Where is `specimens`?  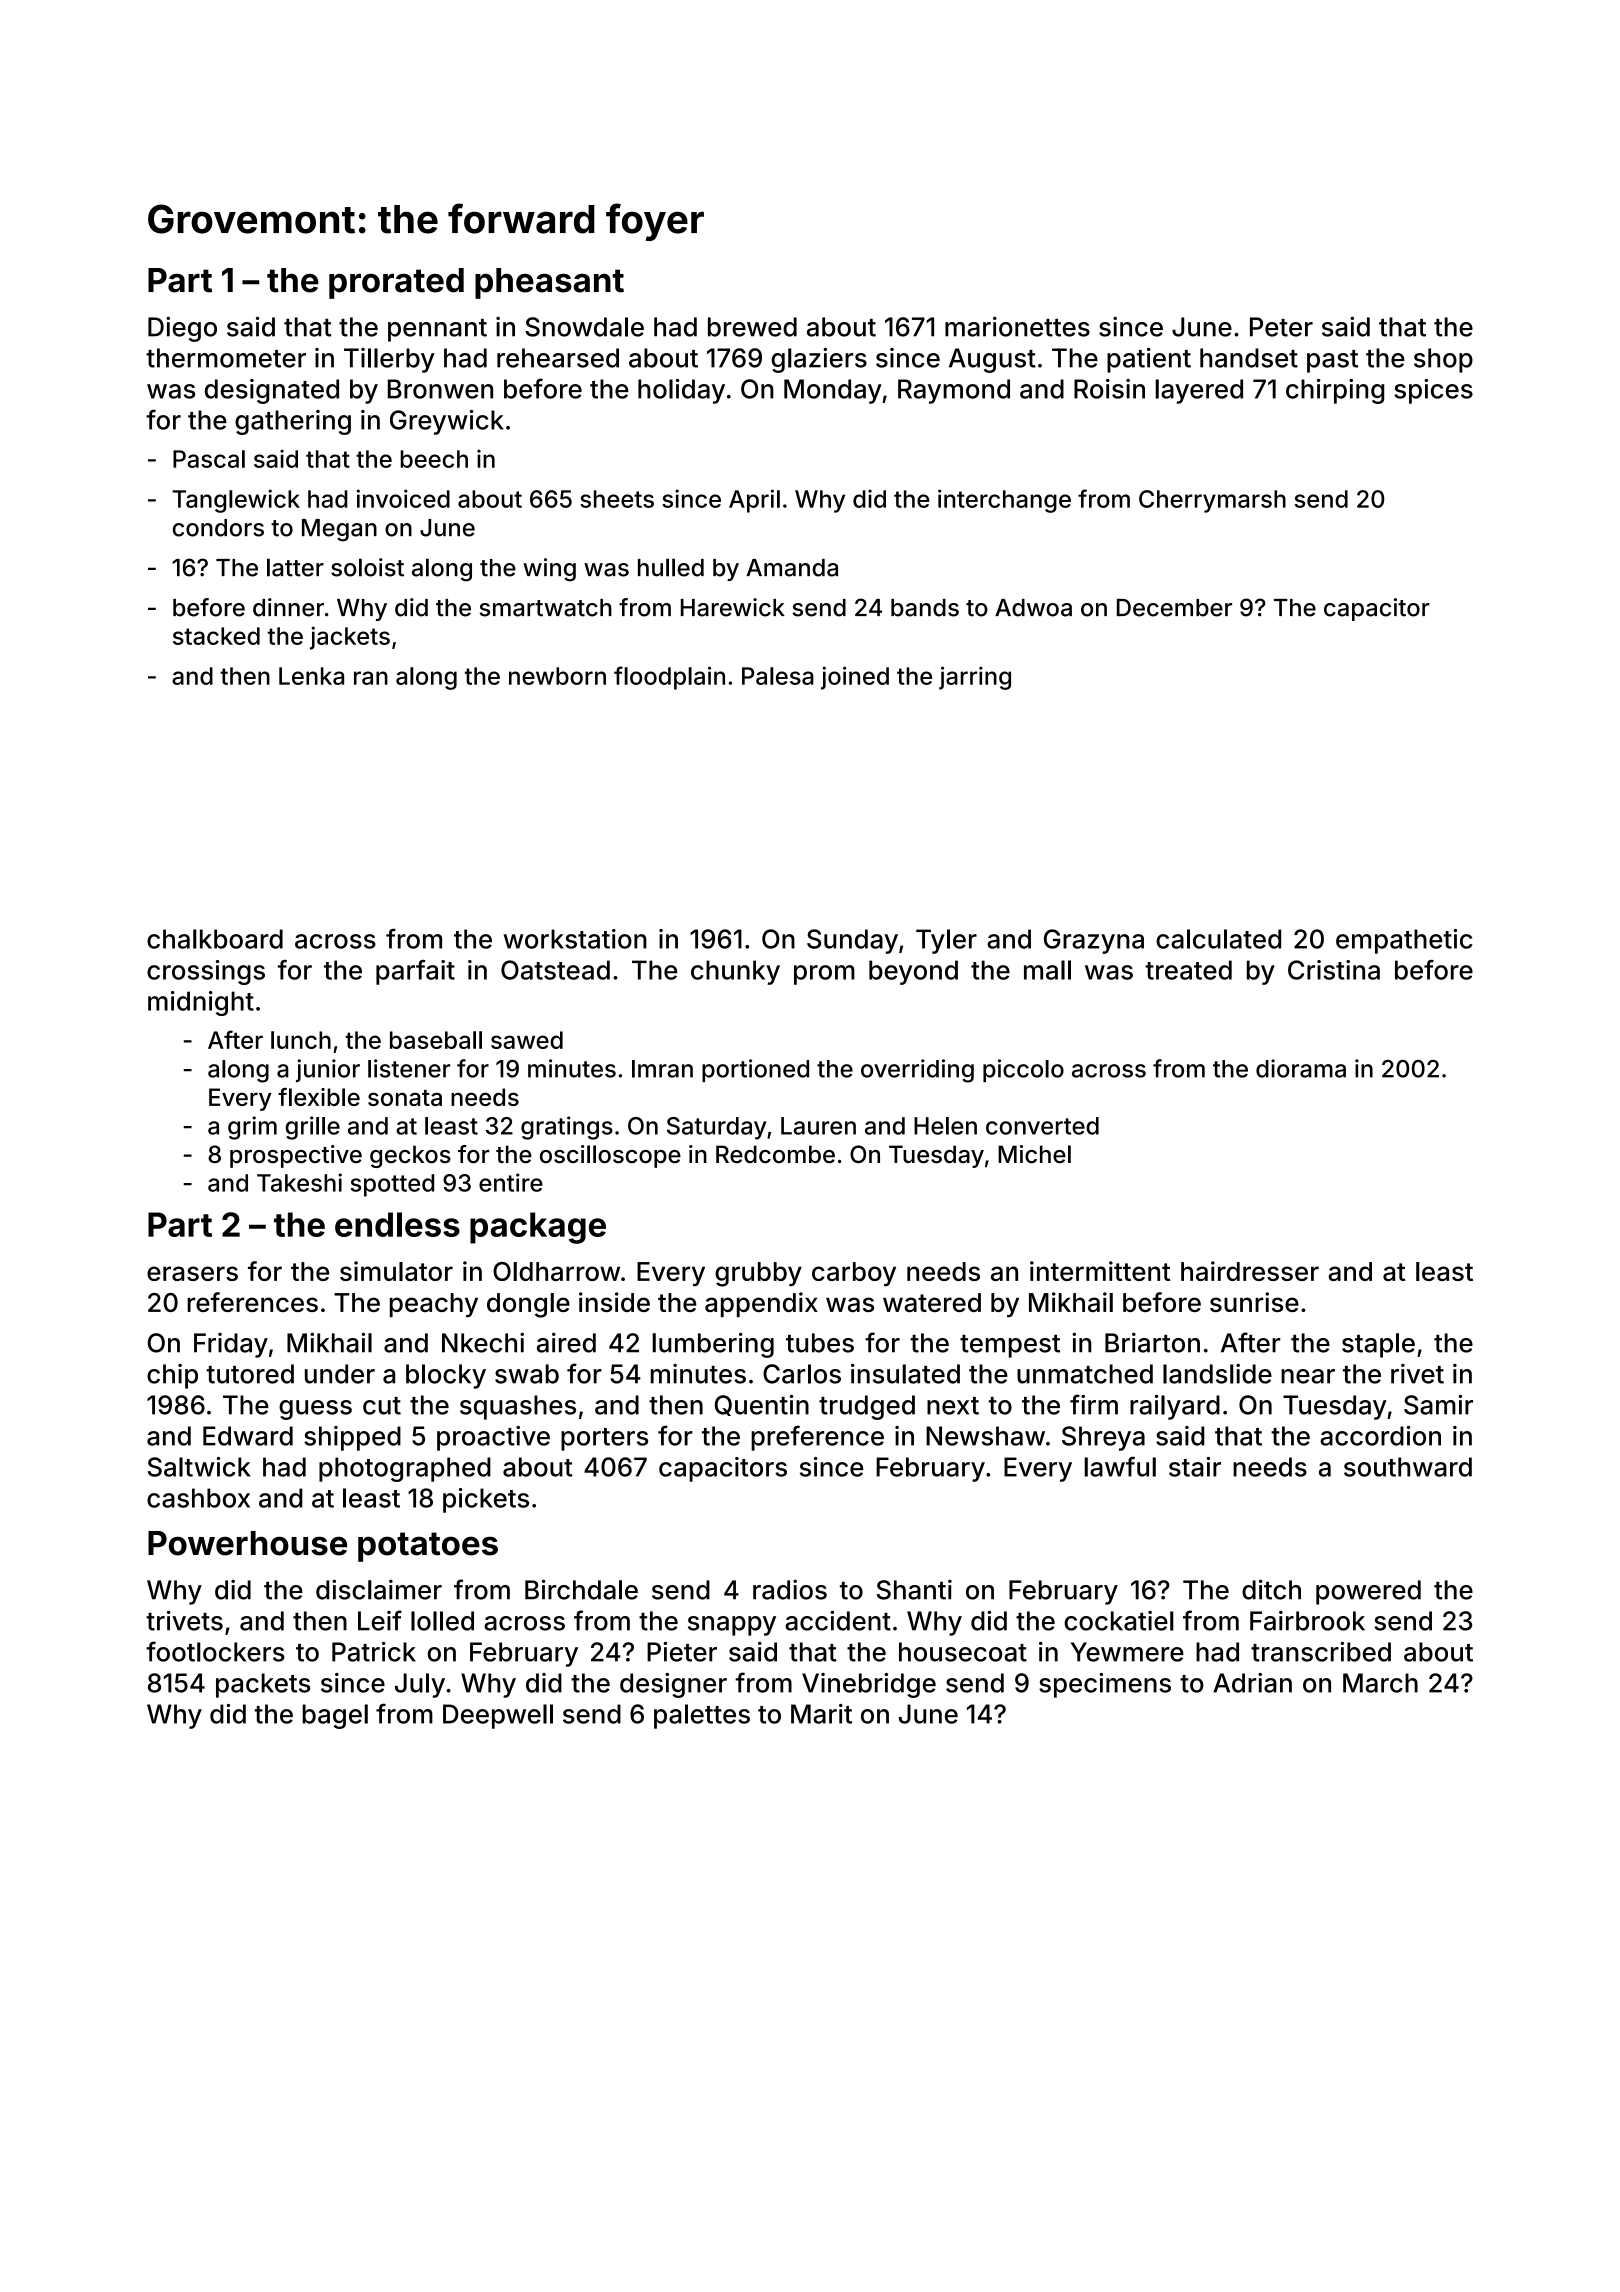 specimens is located at coordinates (1105, 1685).
